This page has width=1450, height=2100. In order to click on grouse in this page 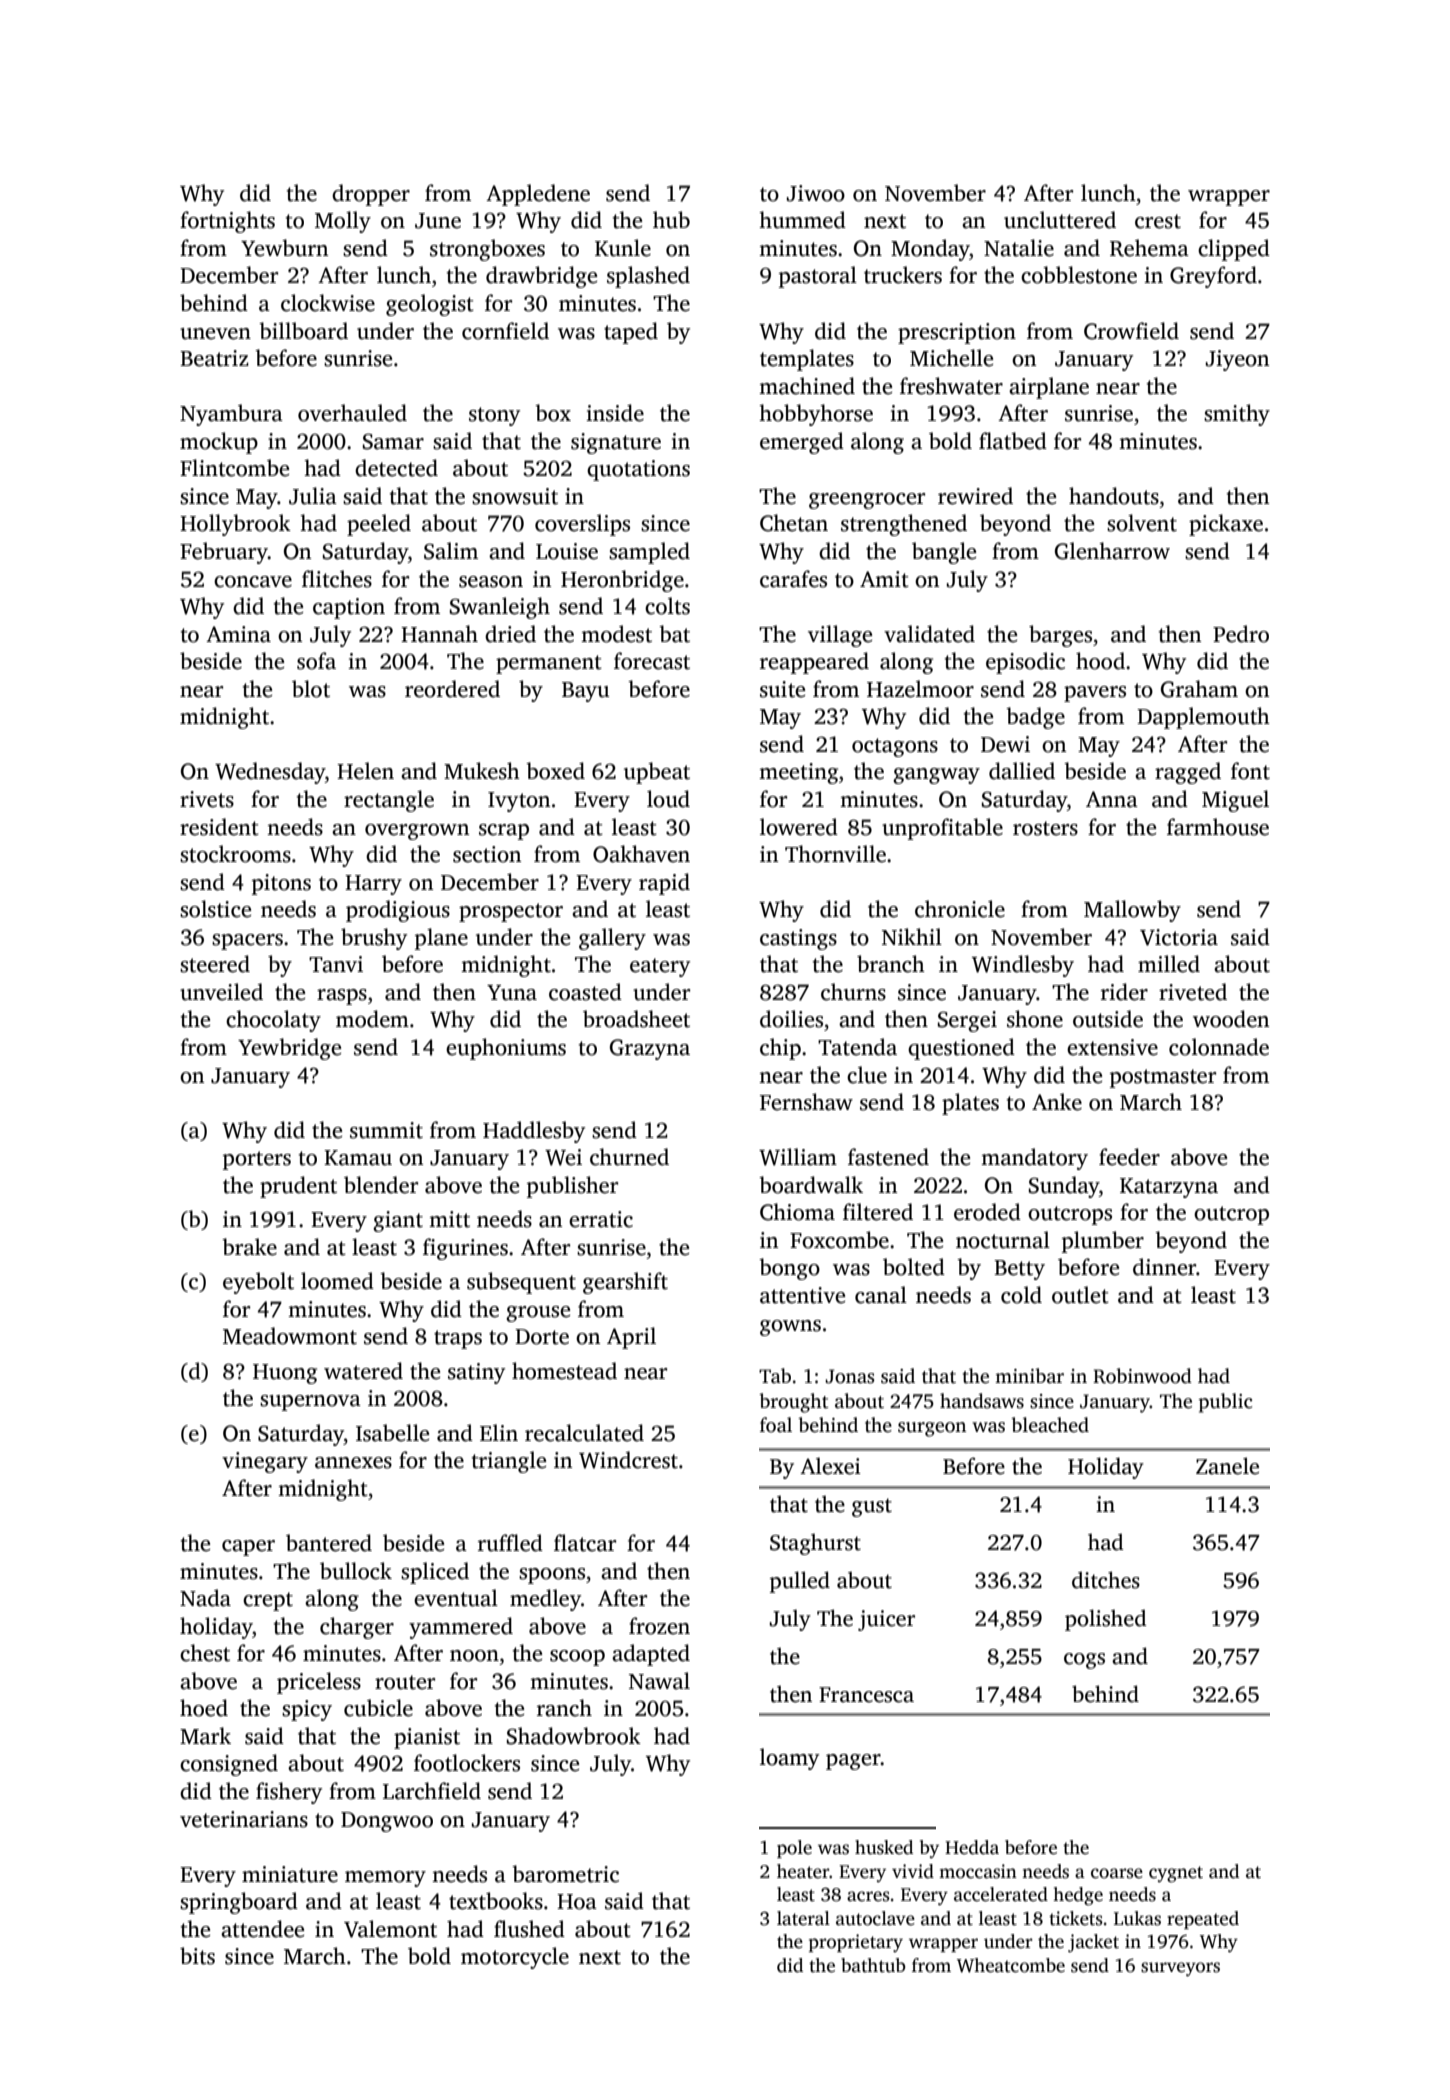, I will do `click(538, 1314)`.
